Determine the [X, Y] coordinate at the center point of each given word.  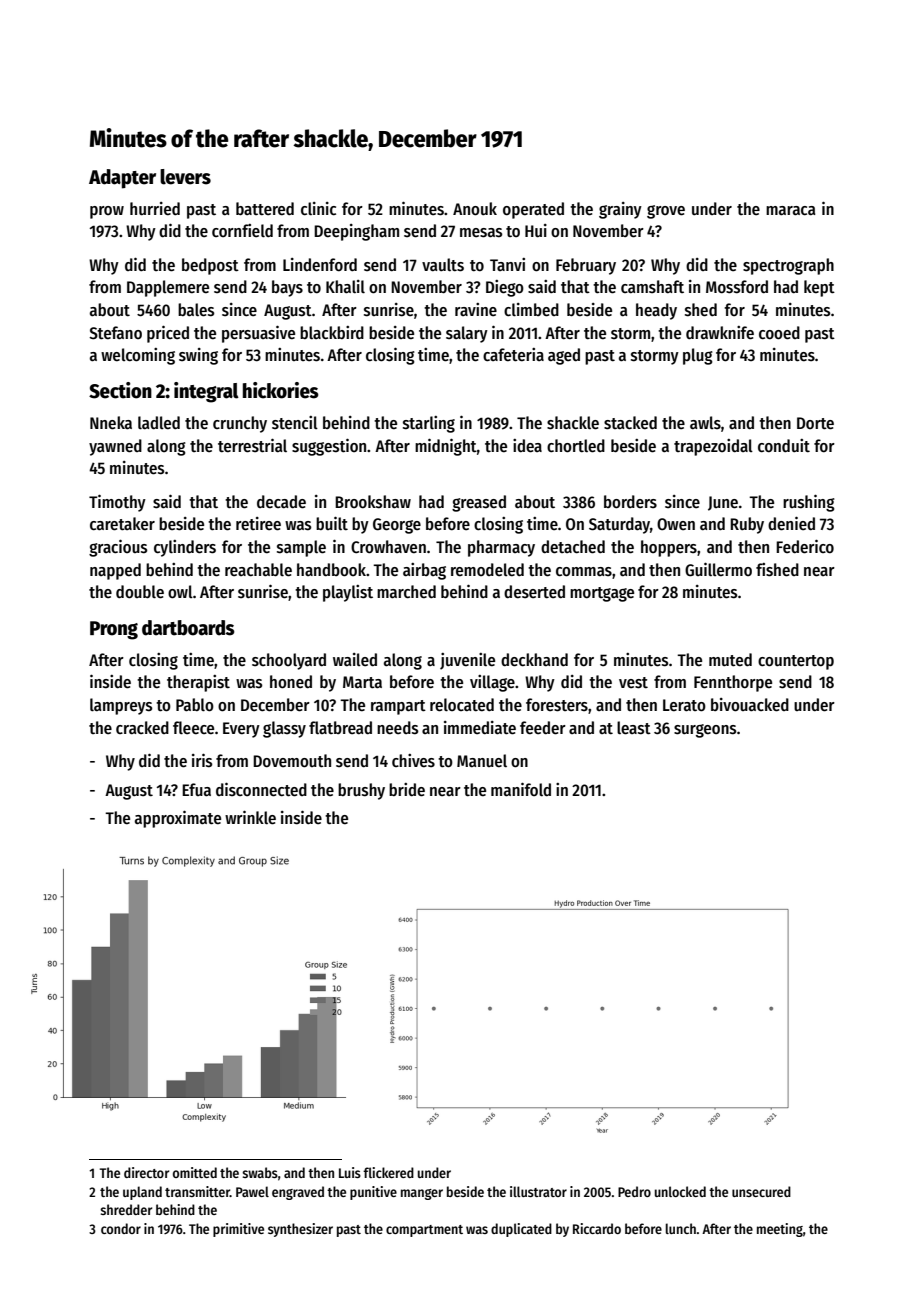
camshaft [652, 287]
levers [185, 177]
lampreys [121, 706]
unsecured [761, 1191]
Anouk [475, 209]
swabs [260, 1172]
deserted [534, 592]
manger [422, 1194]
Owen [676, 524]
